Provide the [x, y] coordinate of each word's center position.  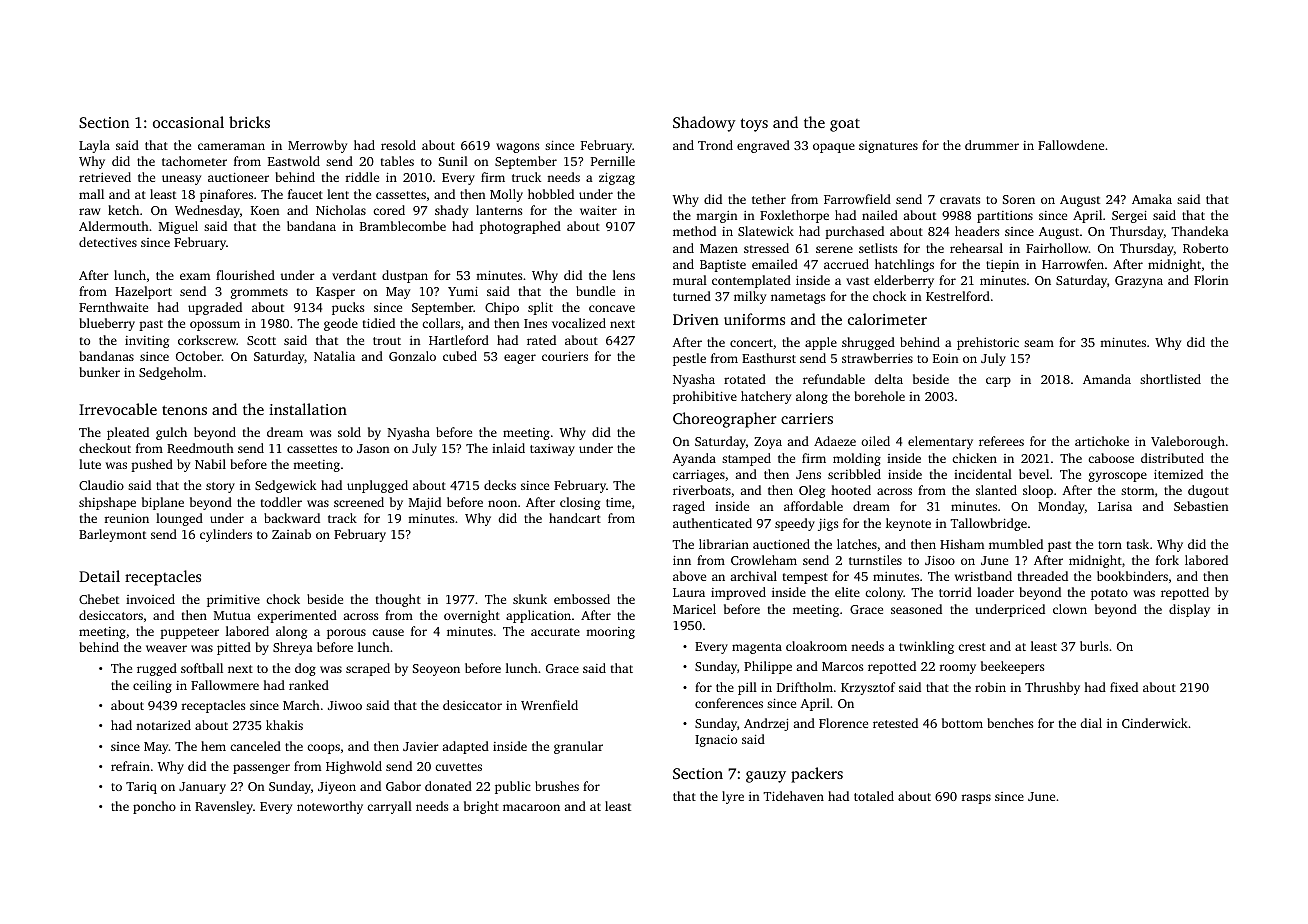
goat [845, 125]
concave [612, 308]
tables [397, 161]
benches [1010, 723]
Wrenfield [549, 705]
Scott [261, 340]
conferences [729, 703]
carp [998, 382]
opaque [834, 148]
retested [895, 723]
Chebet [99, 599]
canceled [255, 746]
